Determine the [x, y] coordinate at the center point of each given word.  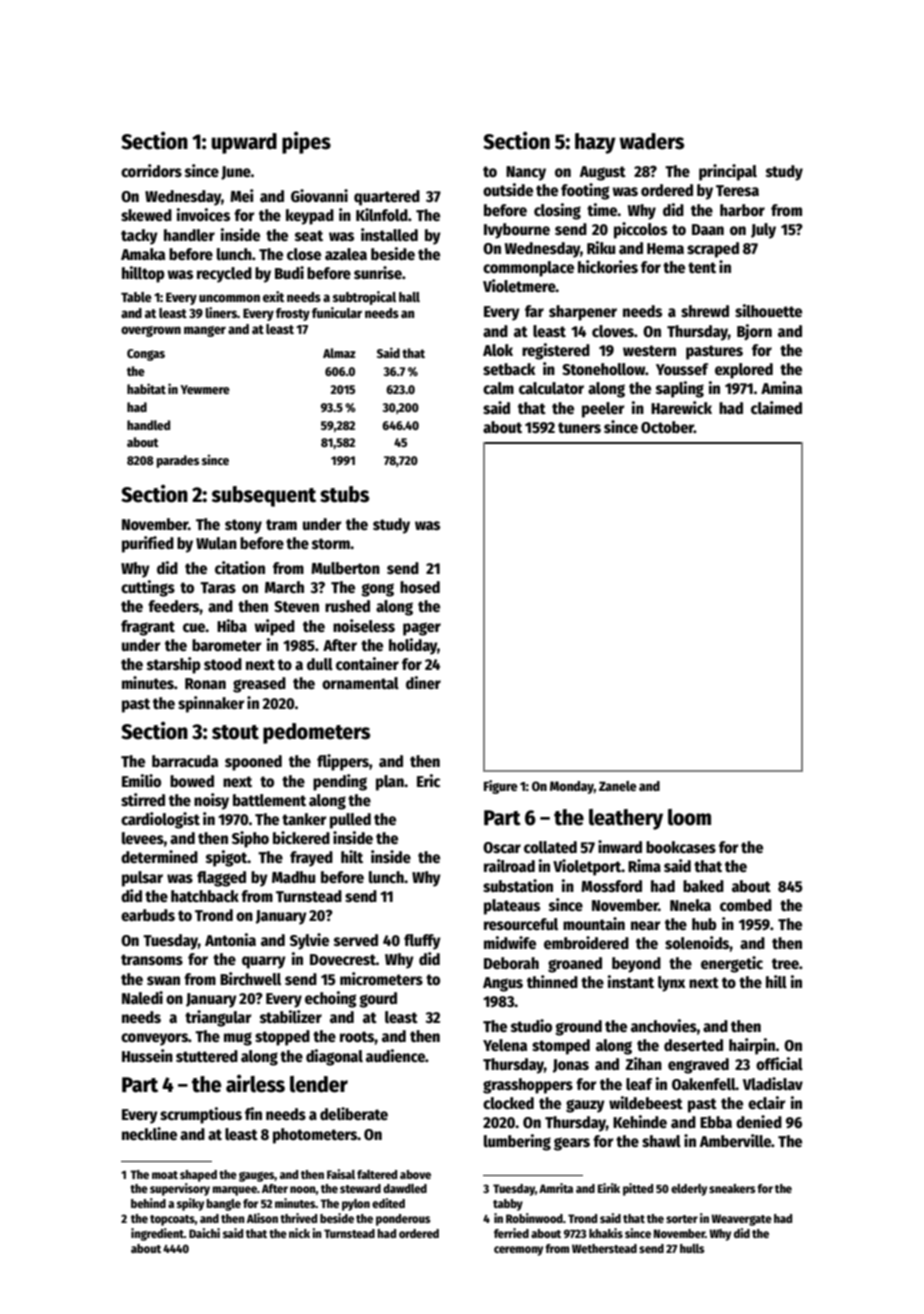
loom [689, 817]
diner [423, 682]
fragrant [148, 628]
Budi [289, 272]
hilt [352, 856]
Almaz [339, 353]
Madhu [293, 877]
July [763, 231]
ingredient [157, 1234]
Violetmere [519, 285]
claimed [776, 407]
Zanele [618, 786]
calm [498, 388]
